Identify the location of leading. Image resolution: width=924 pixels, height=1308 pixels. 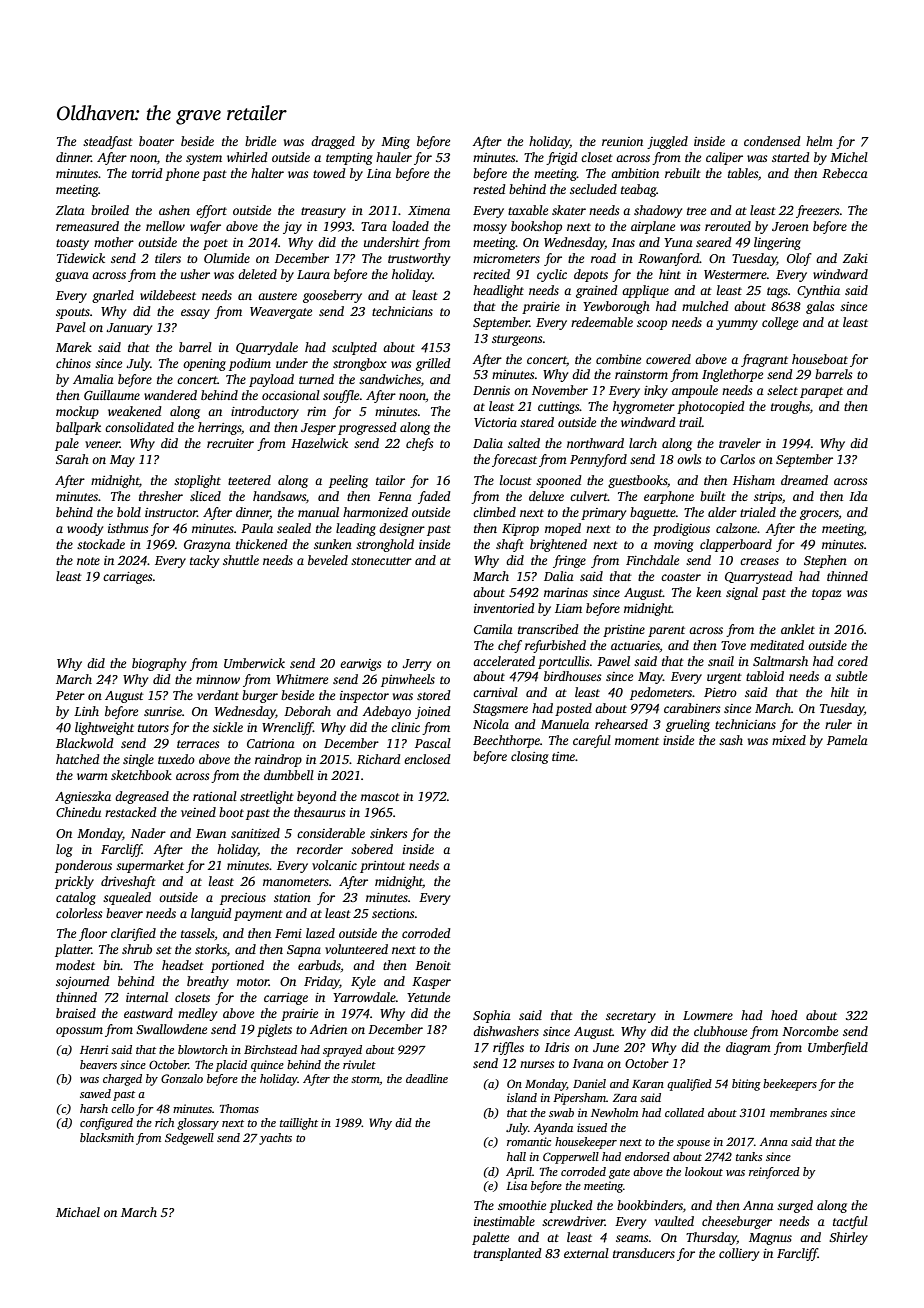
(356, 529).
